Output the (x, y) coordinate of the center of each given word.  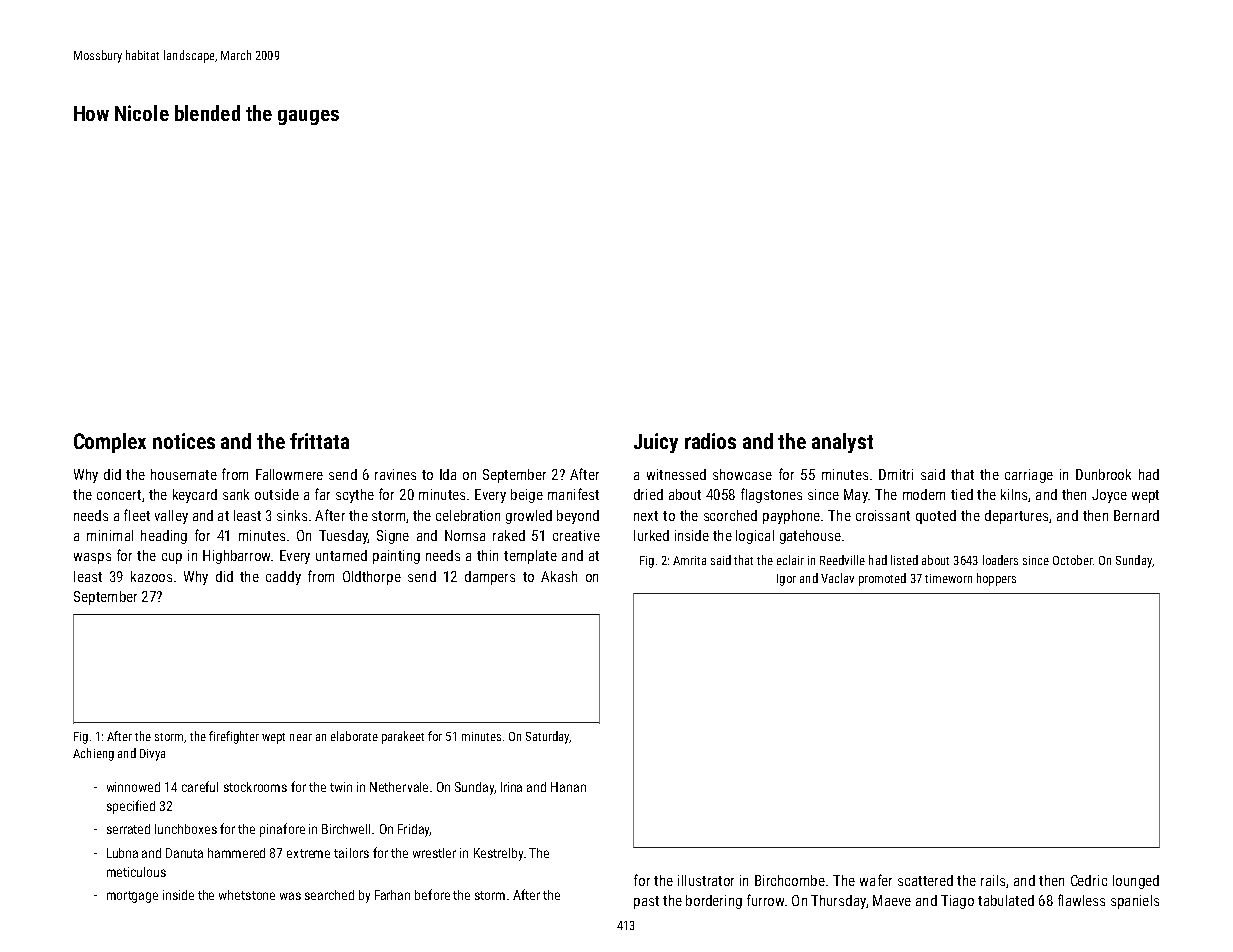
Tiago (957, 902)
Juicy (656, 443)
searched (329, 895)
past (646, 902)
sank (236, 494)
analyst (842, 443)
